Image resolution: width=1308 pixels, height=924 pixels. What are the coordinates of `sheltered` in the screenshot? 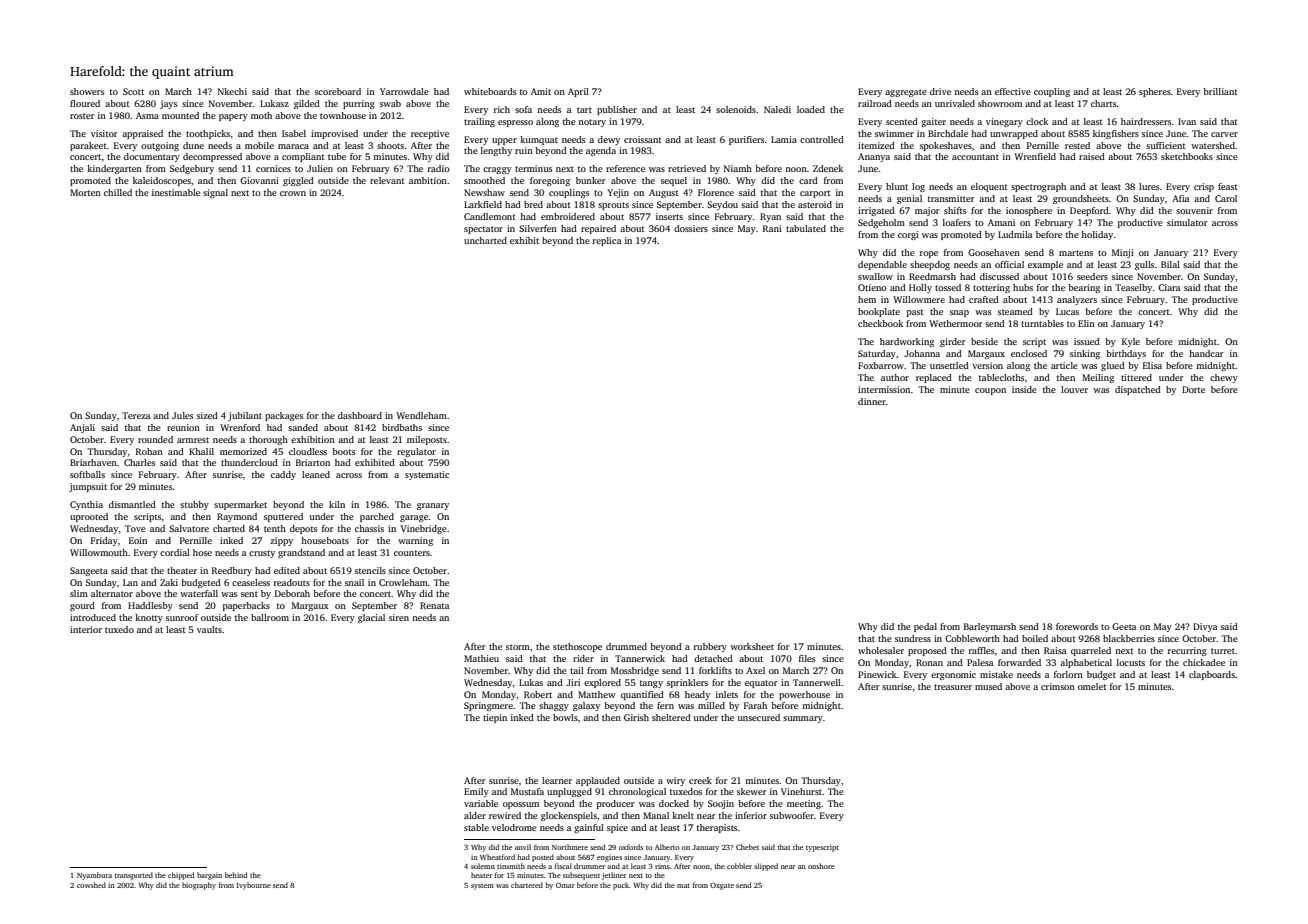 It's located at (671, 717).
